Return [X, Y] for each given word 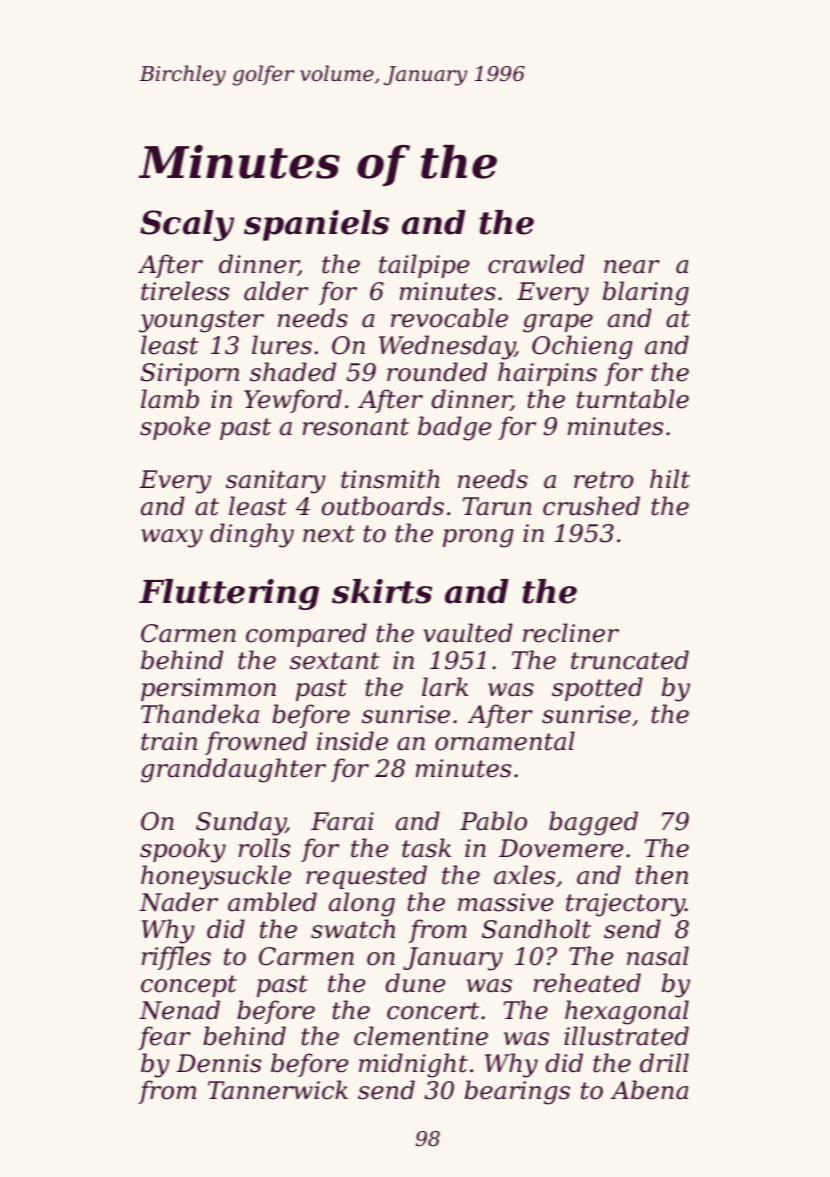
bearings [517, 1092]
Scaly [187, 225]
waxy [172, 538]
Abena [649, 1090]
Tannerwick [278, 1090]
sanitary [276, 482]
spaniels [316, 225]
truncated [630, 660]
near [632, 267]
